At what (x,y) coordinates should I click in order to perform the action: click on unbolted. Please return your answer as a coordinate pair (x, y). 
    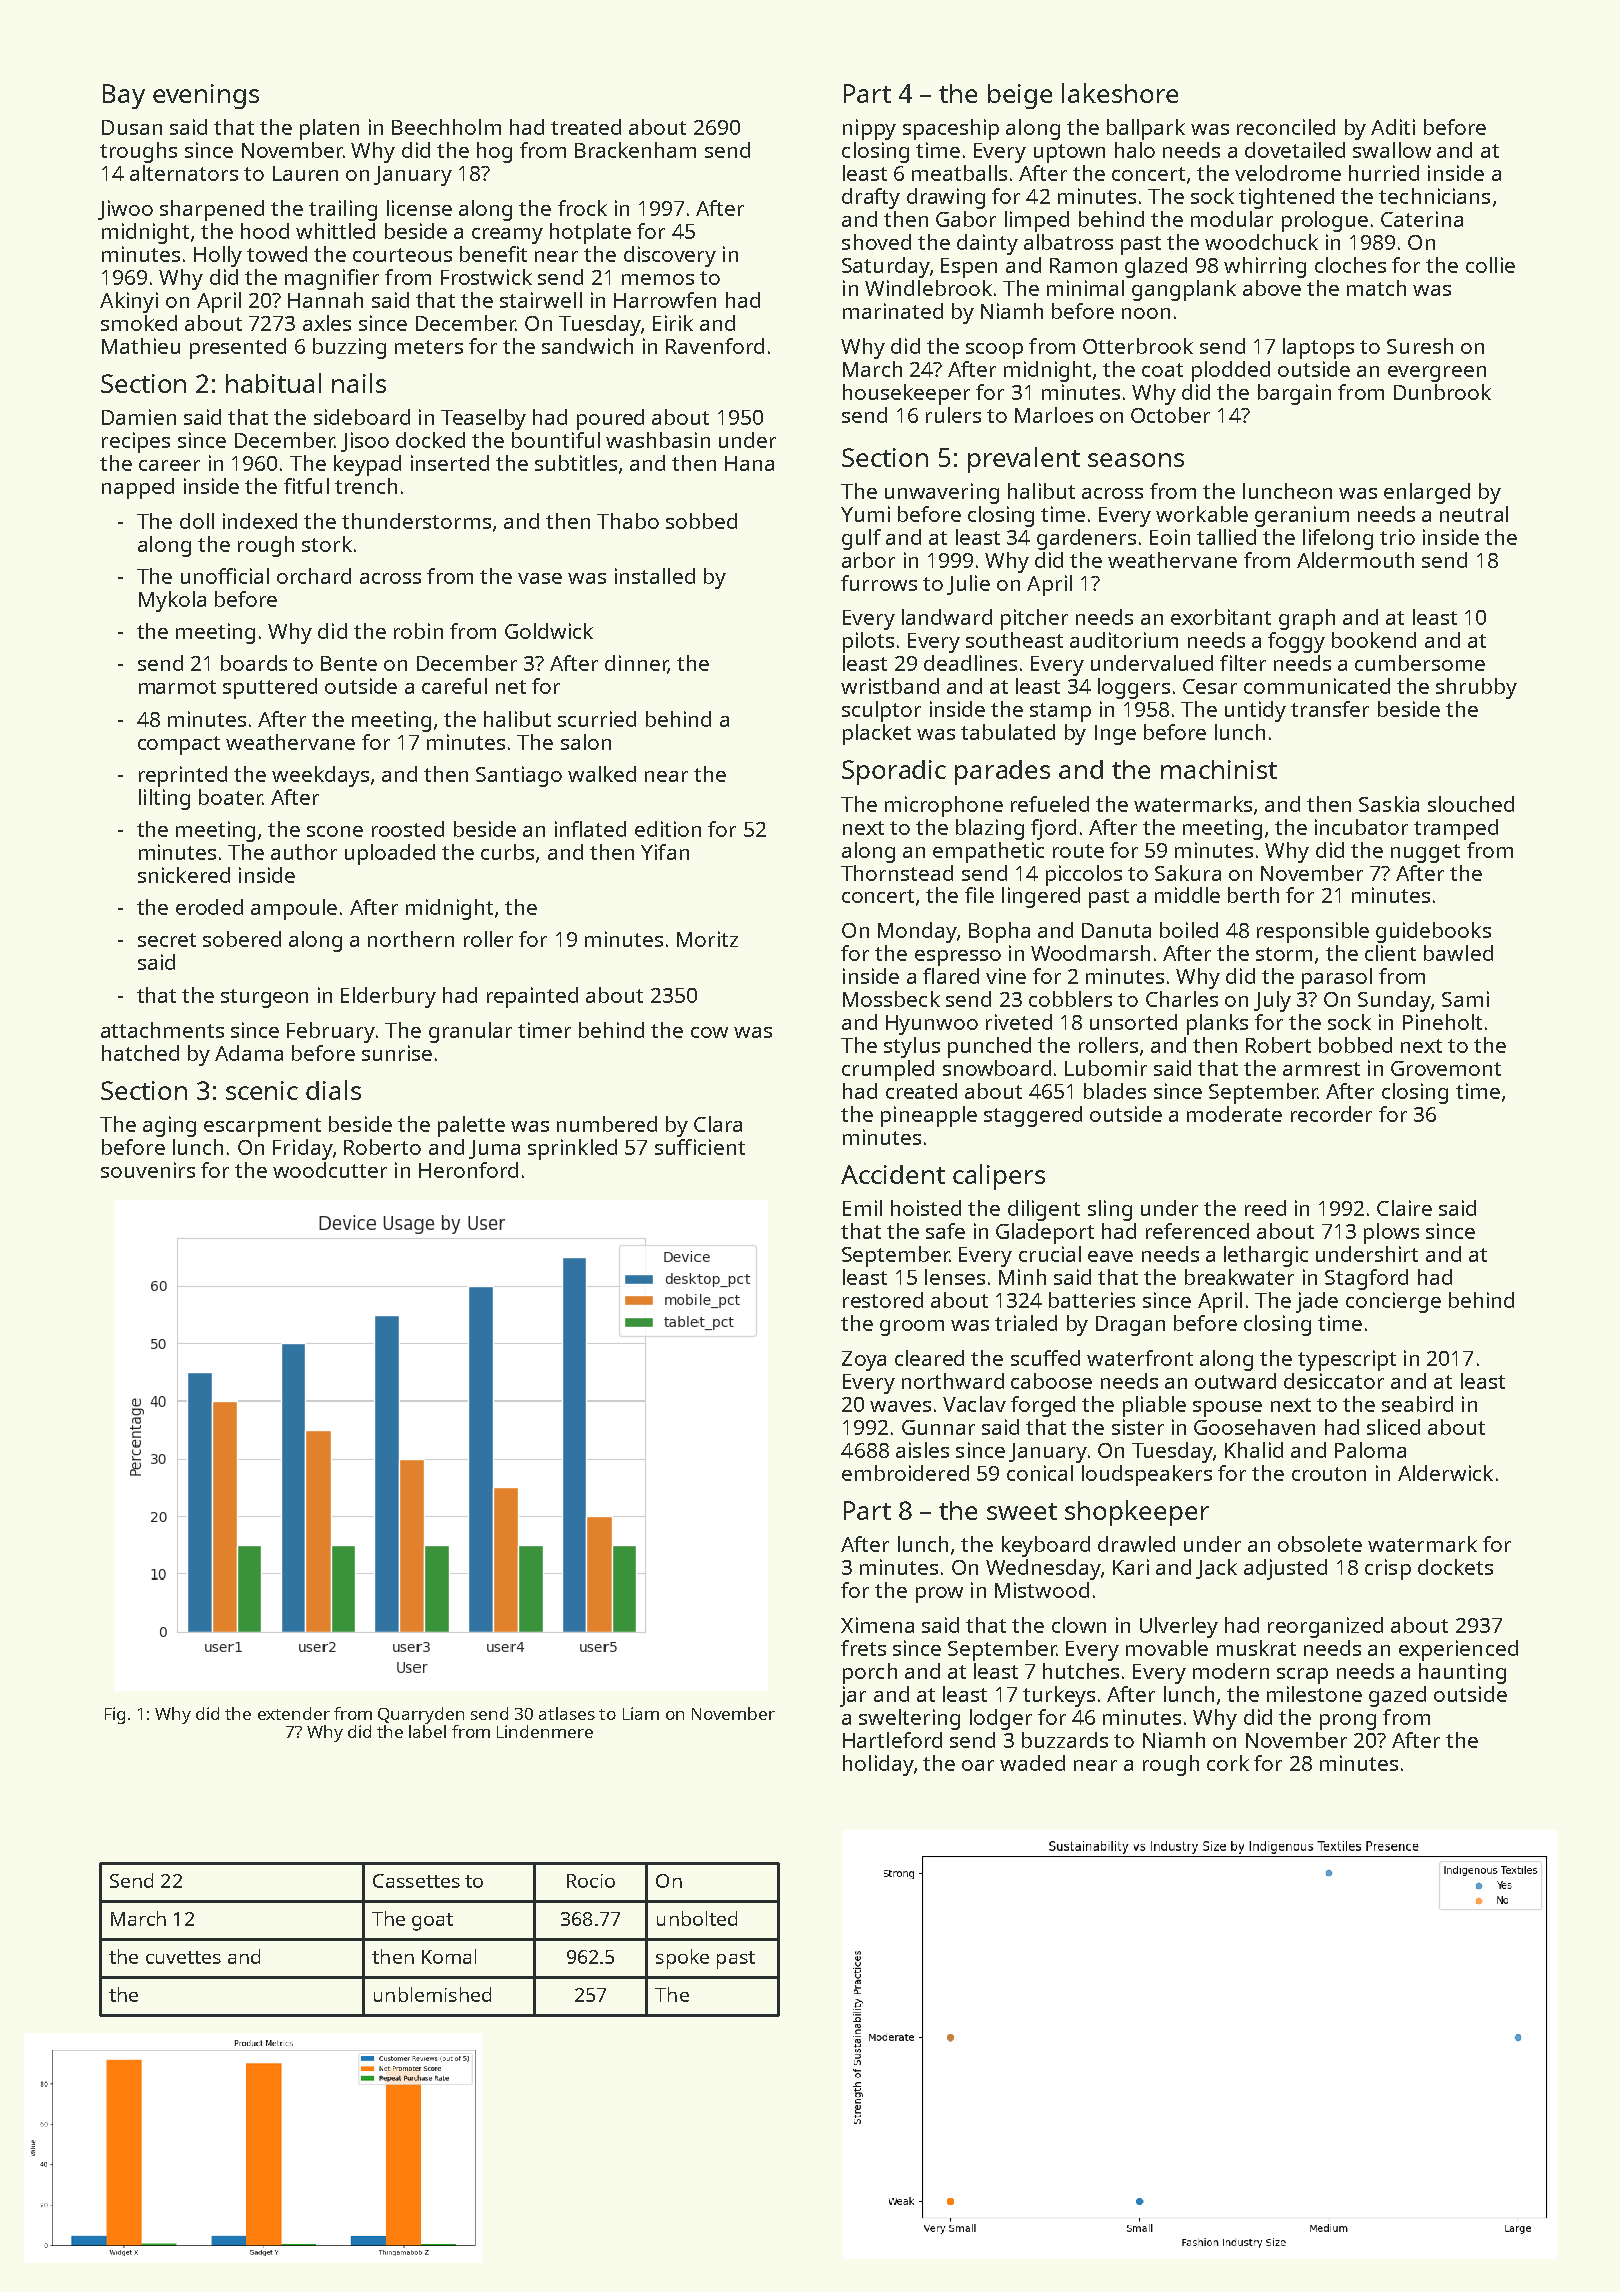
    Looking at the image, I should click on (697, 1918).
